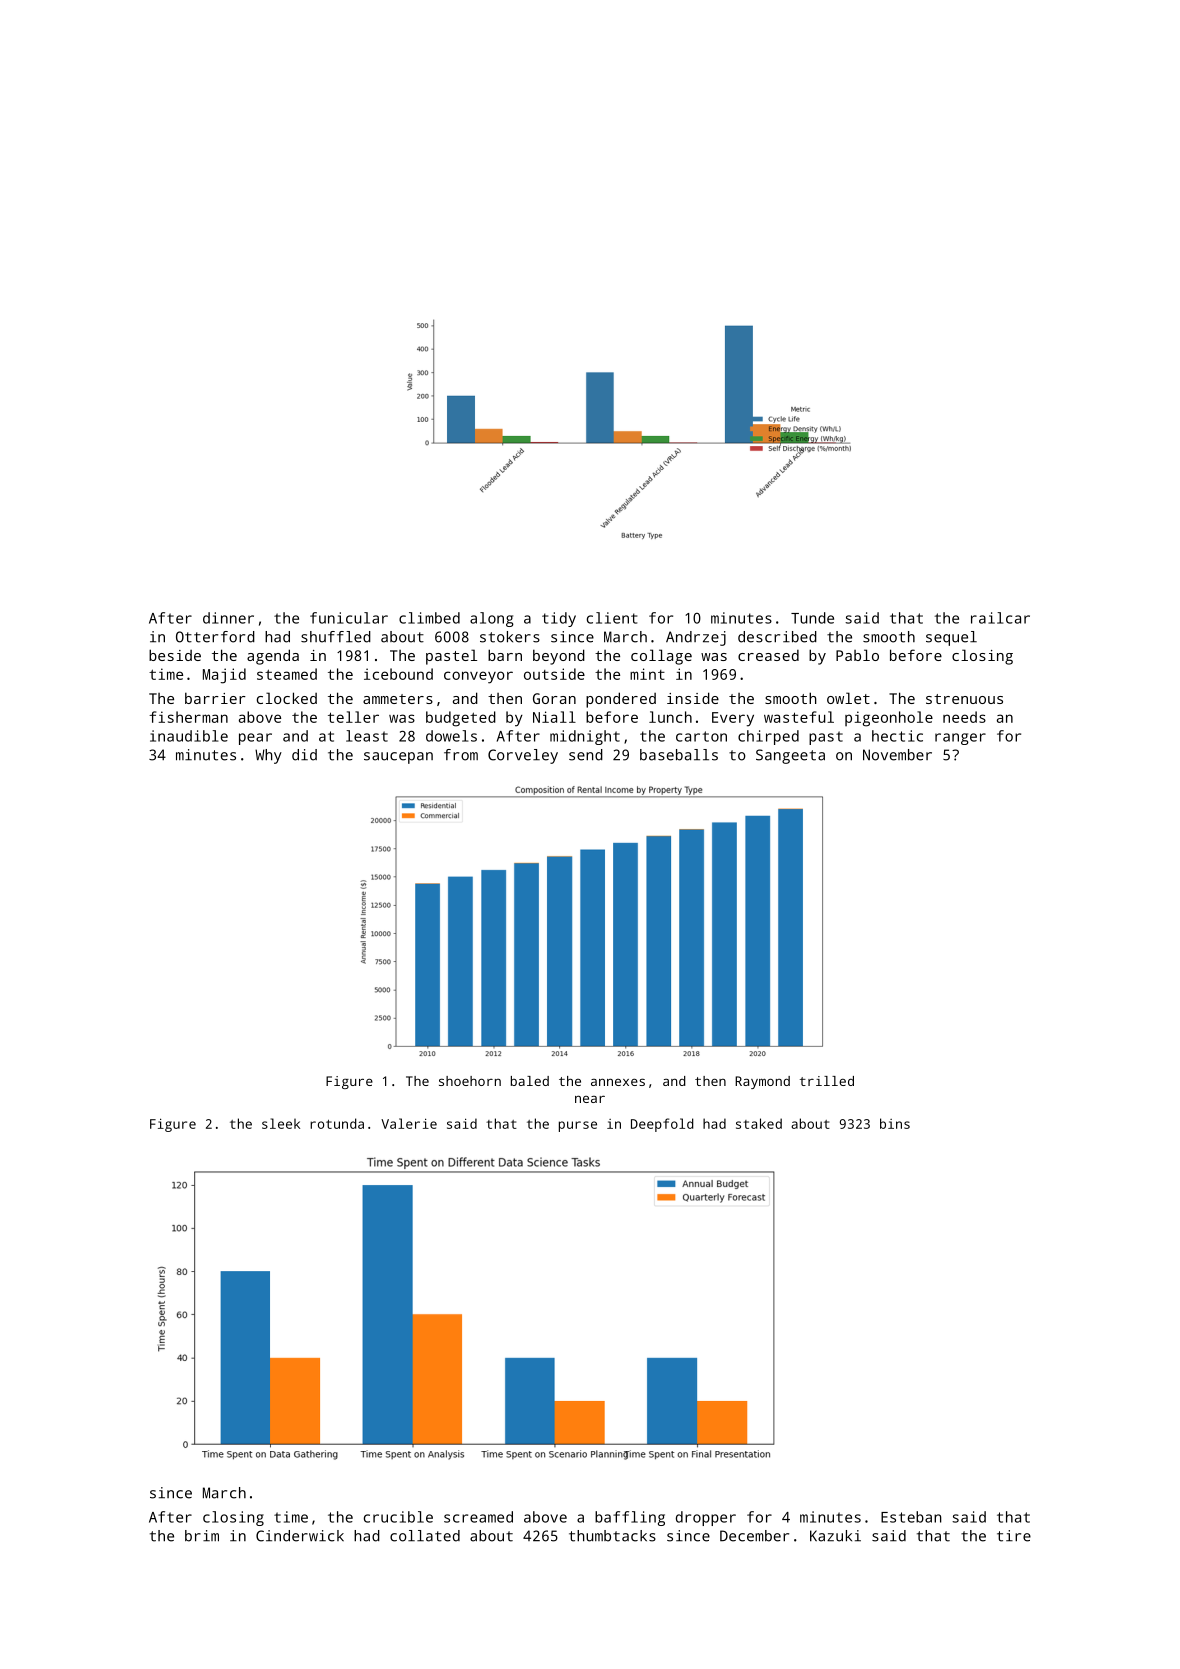  I want to click on rotunda, so click(337, 1123).
